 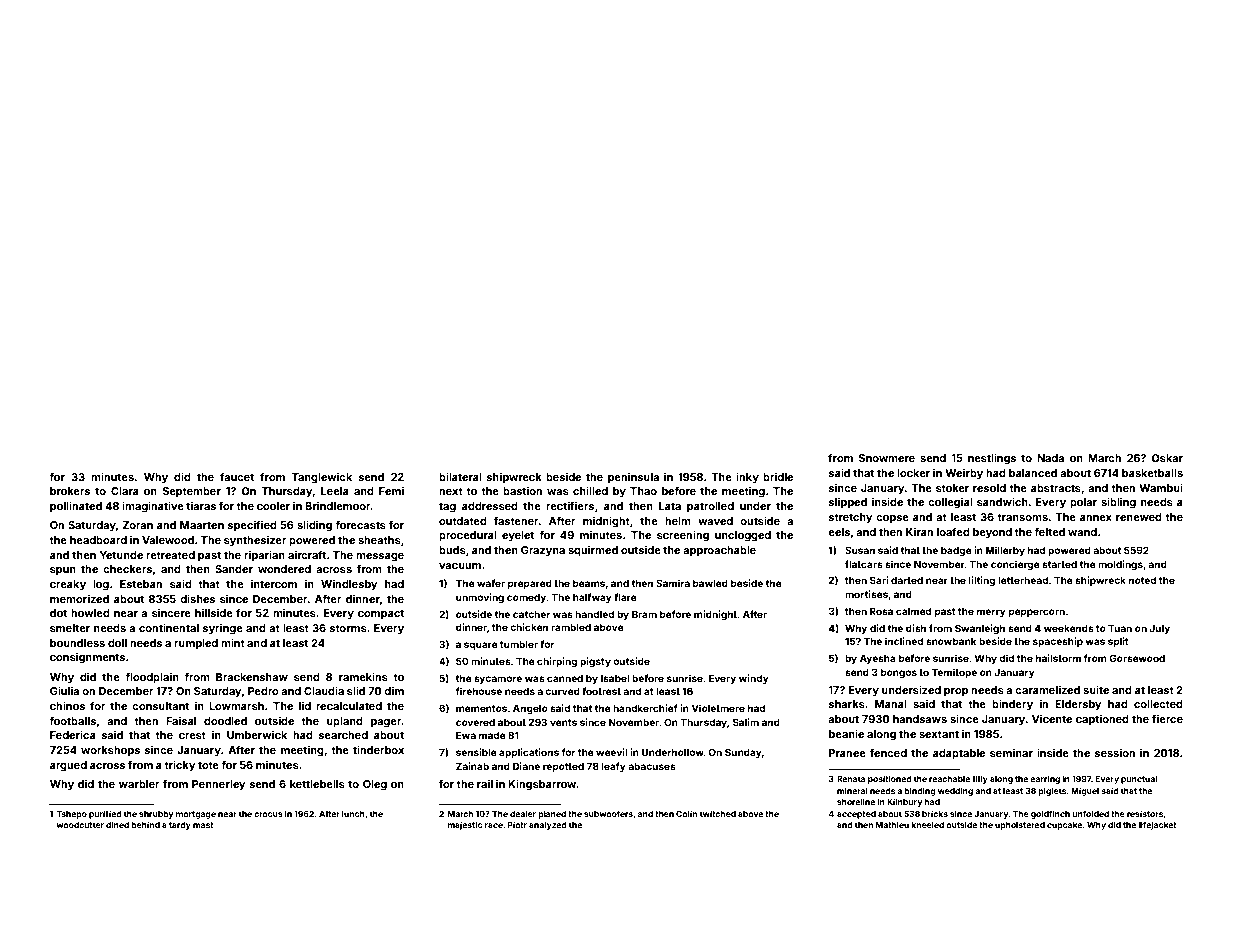 What do you see at coordinates (1167, 458) in the document?
I see `Oskar` at bounding box center [1167, 458].
